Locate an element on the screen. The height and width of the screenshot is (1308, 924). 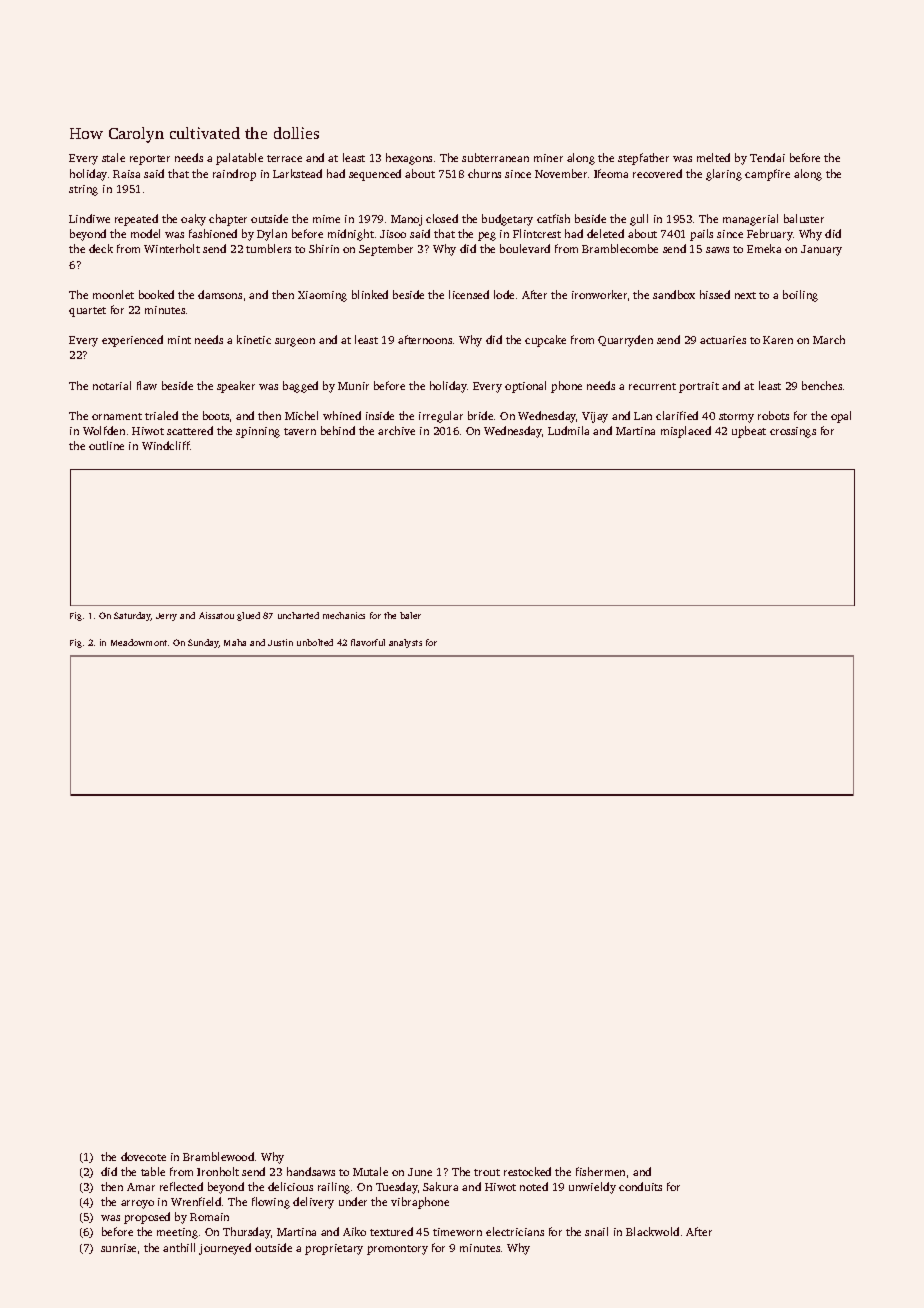
delicious is located at coordinates (290, 1186).
